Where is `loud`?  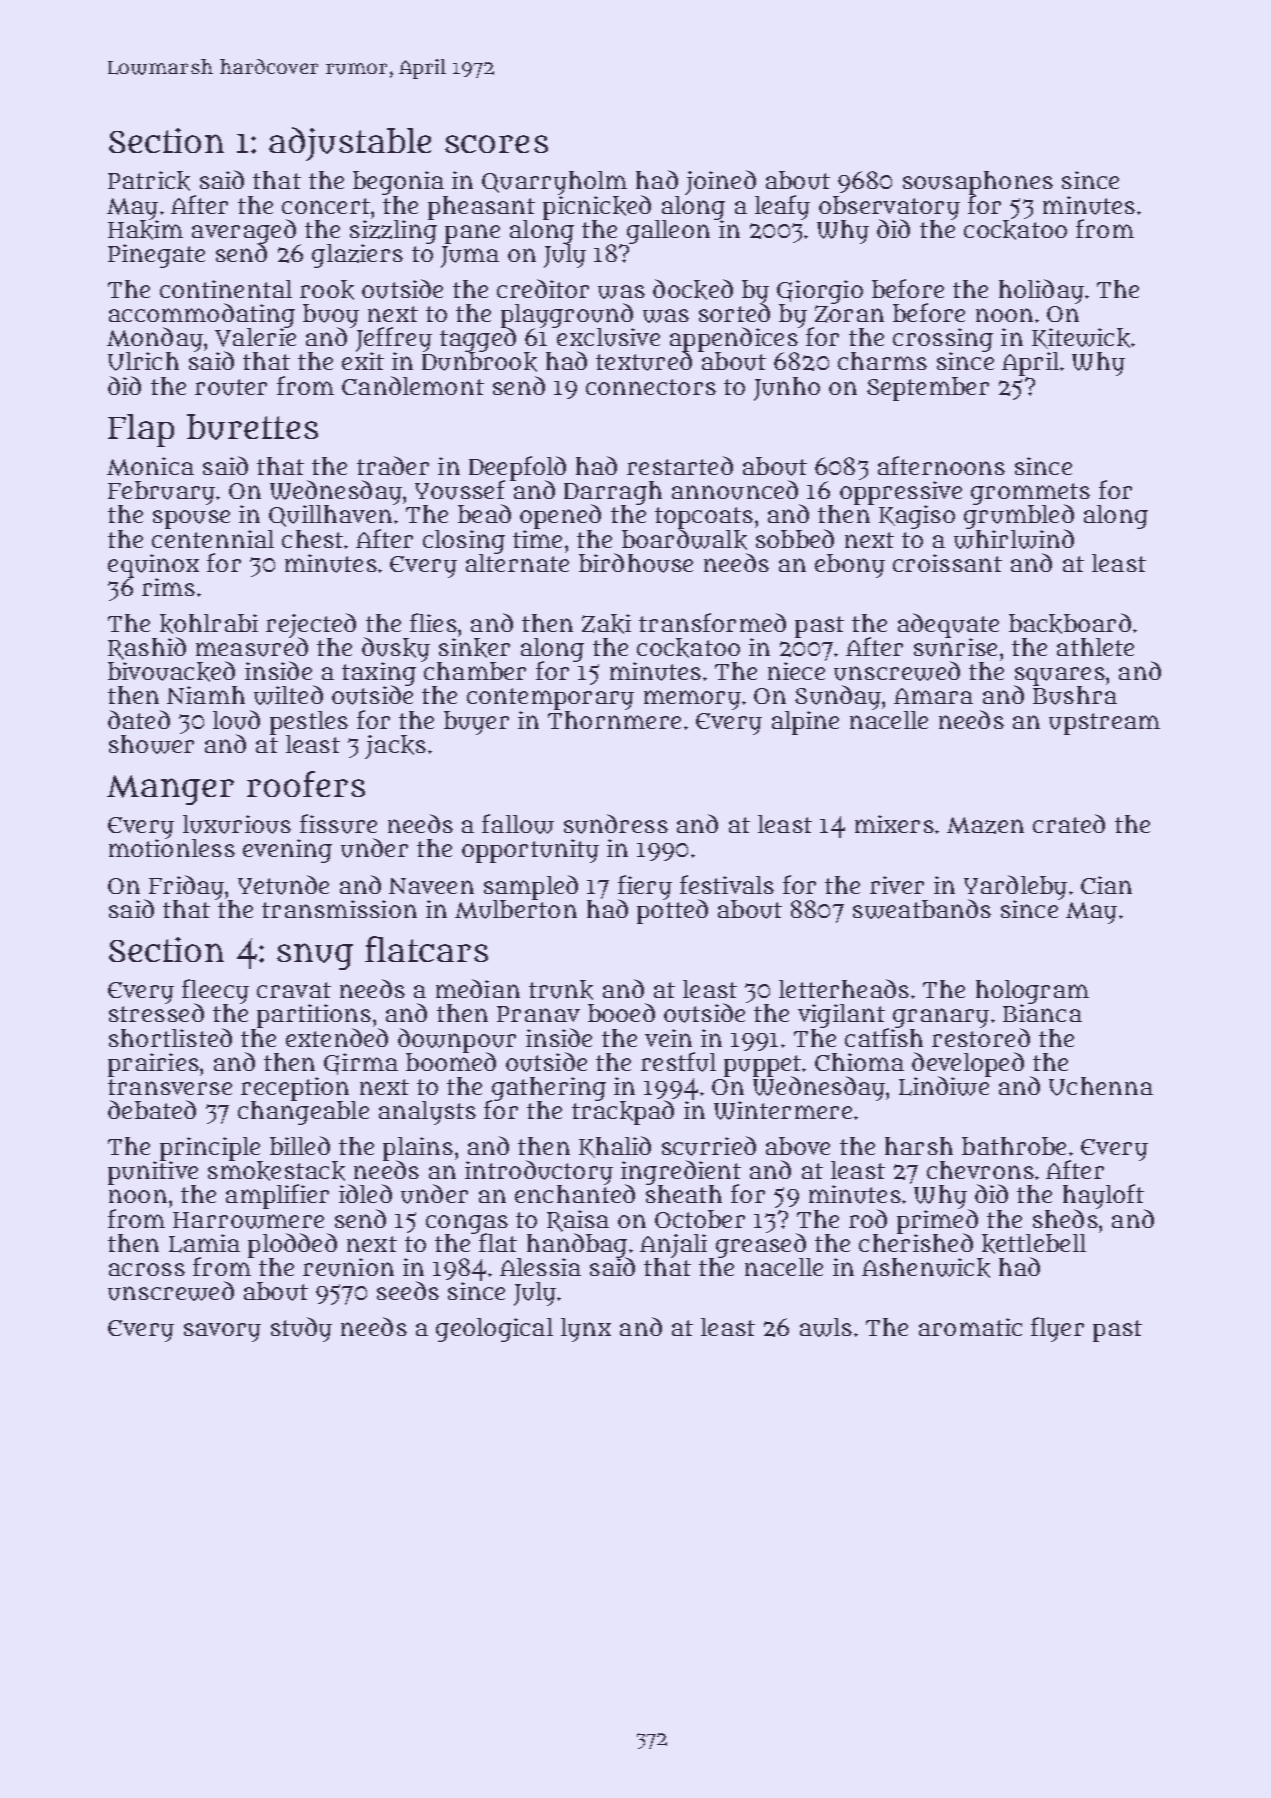
loud is located at coordinates (236, 720).
